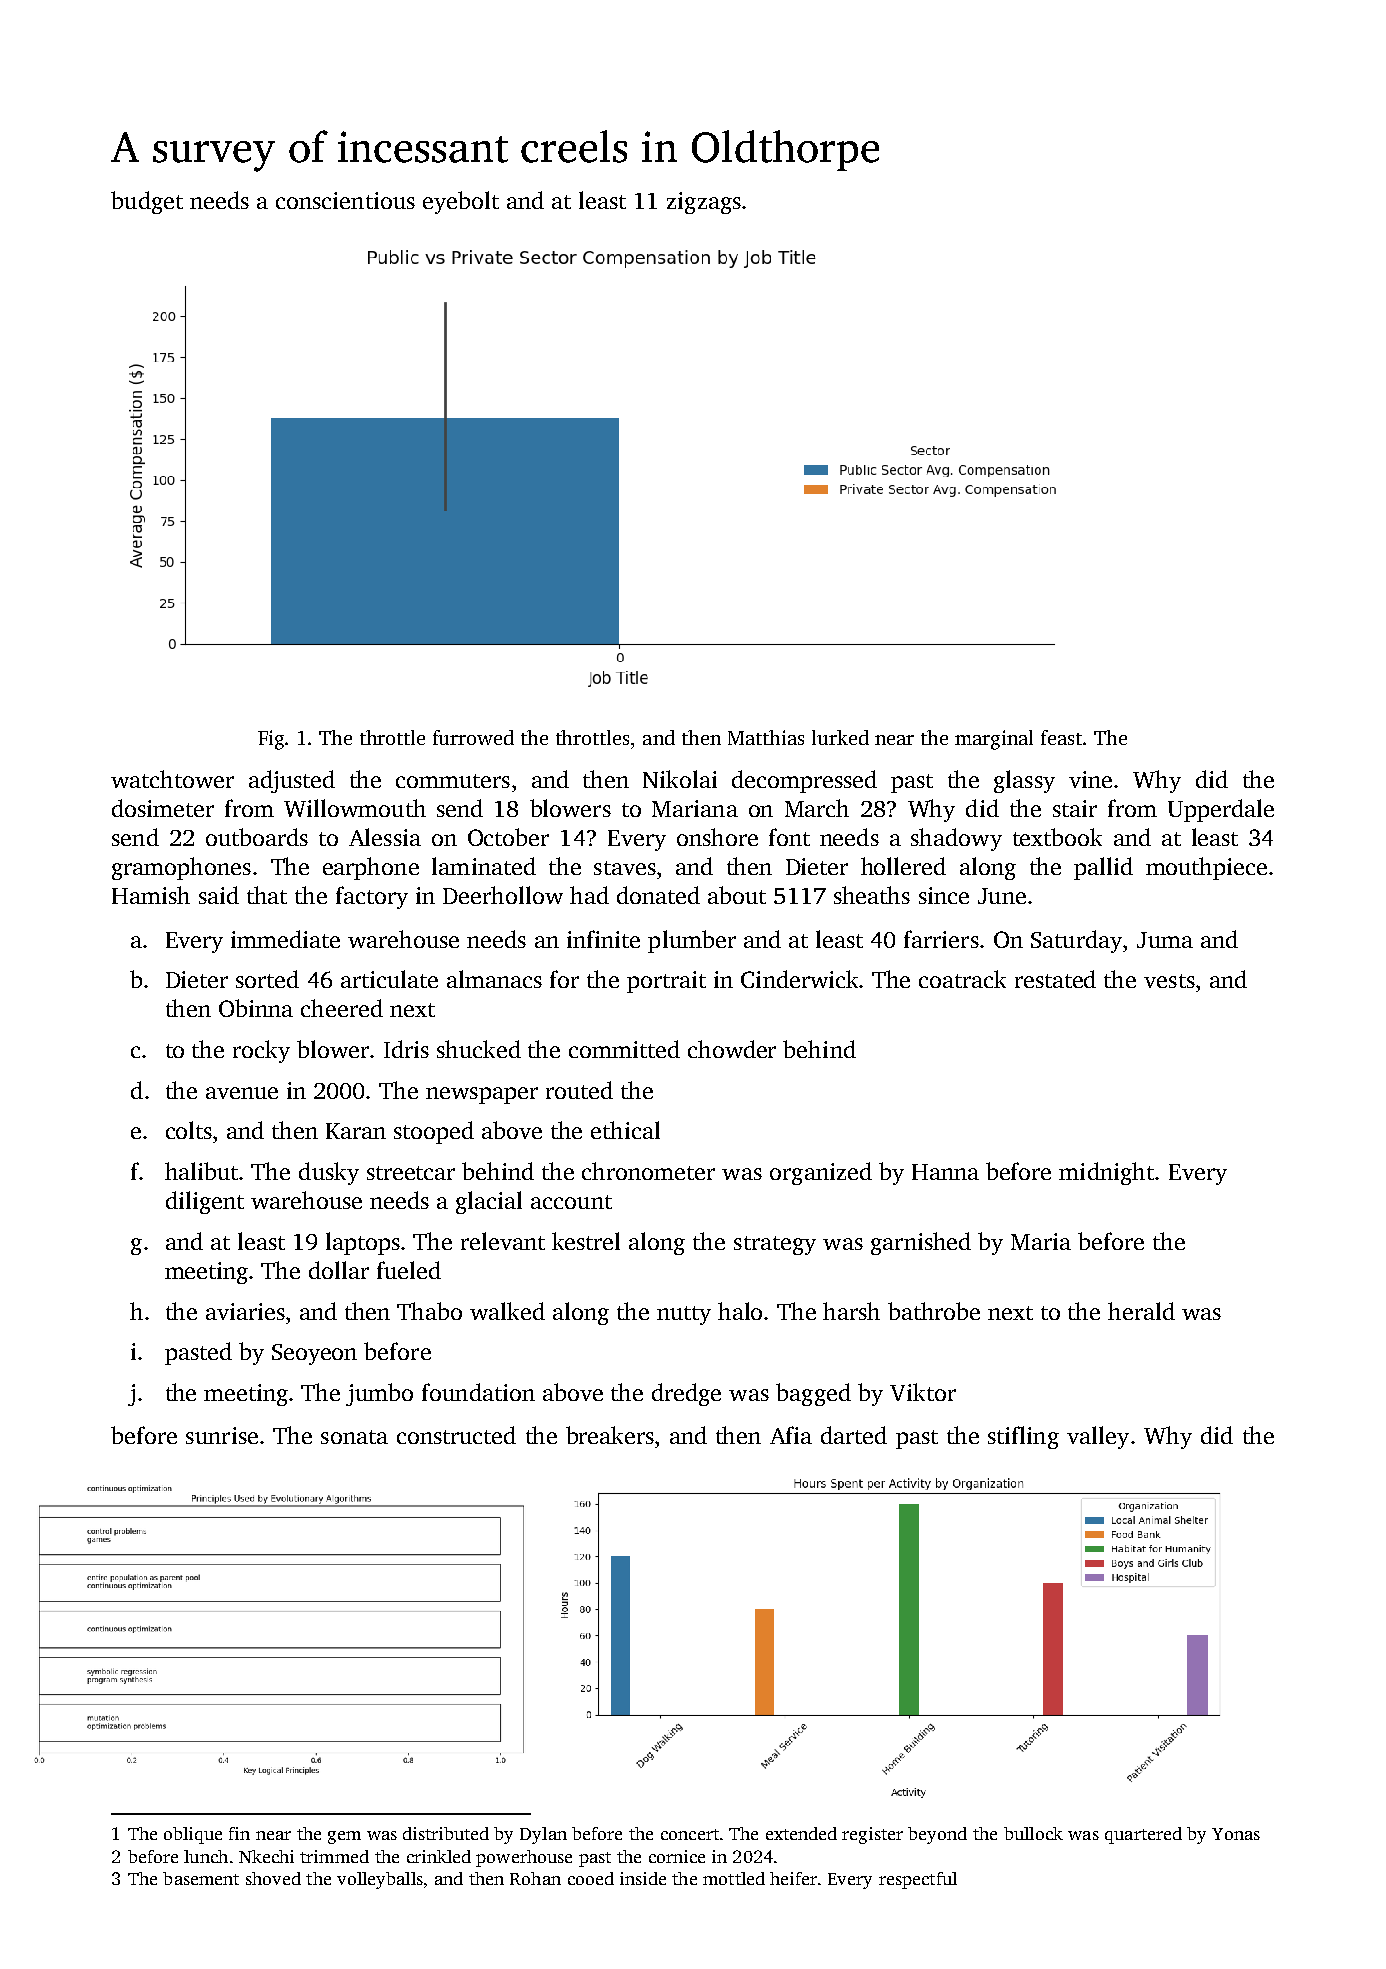  I want to click on herald, so click(1141, 1311).
